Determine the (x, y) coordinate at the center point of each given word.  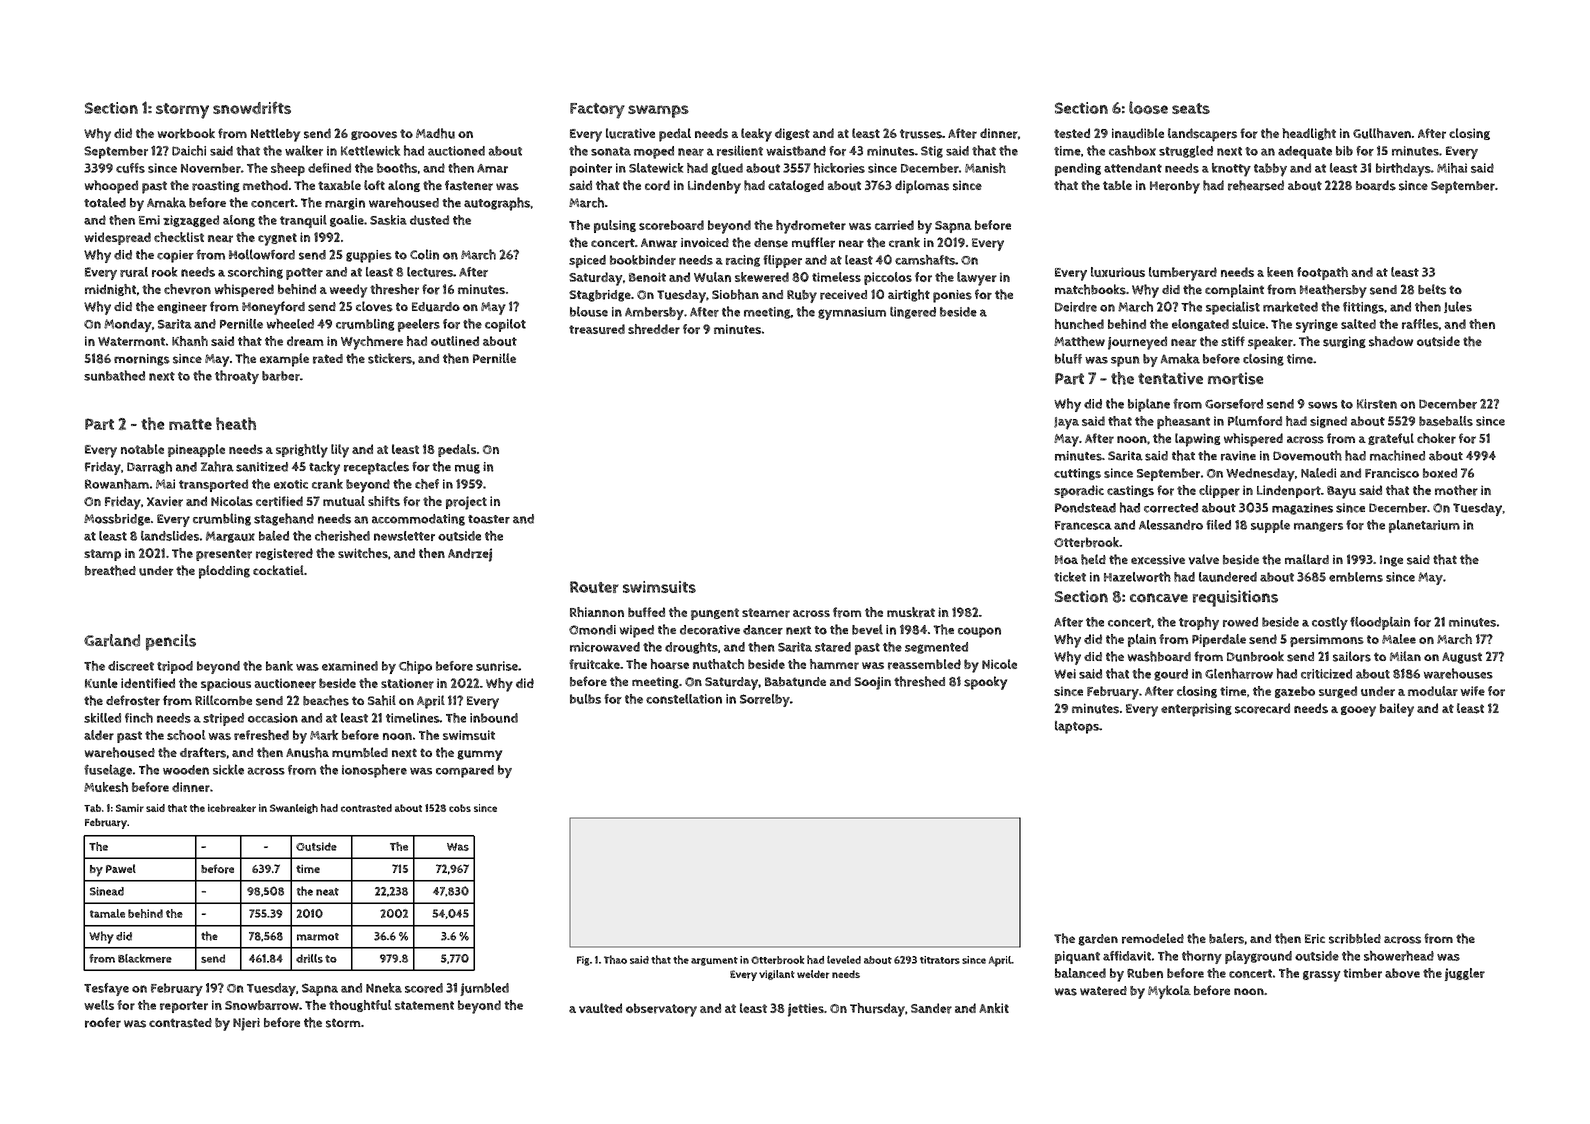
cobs (460, 808)
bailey (1397, 710)
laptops (1077, 727)
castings (1130, 491)
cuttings (1077, 474)
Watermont (131, 341)
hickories (839, 168)
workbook (186, 133)
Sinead (107, 891)
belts (1432, 289)
